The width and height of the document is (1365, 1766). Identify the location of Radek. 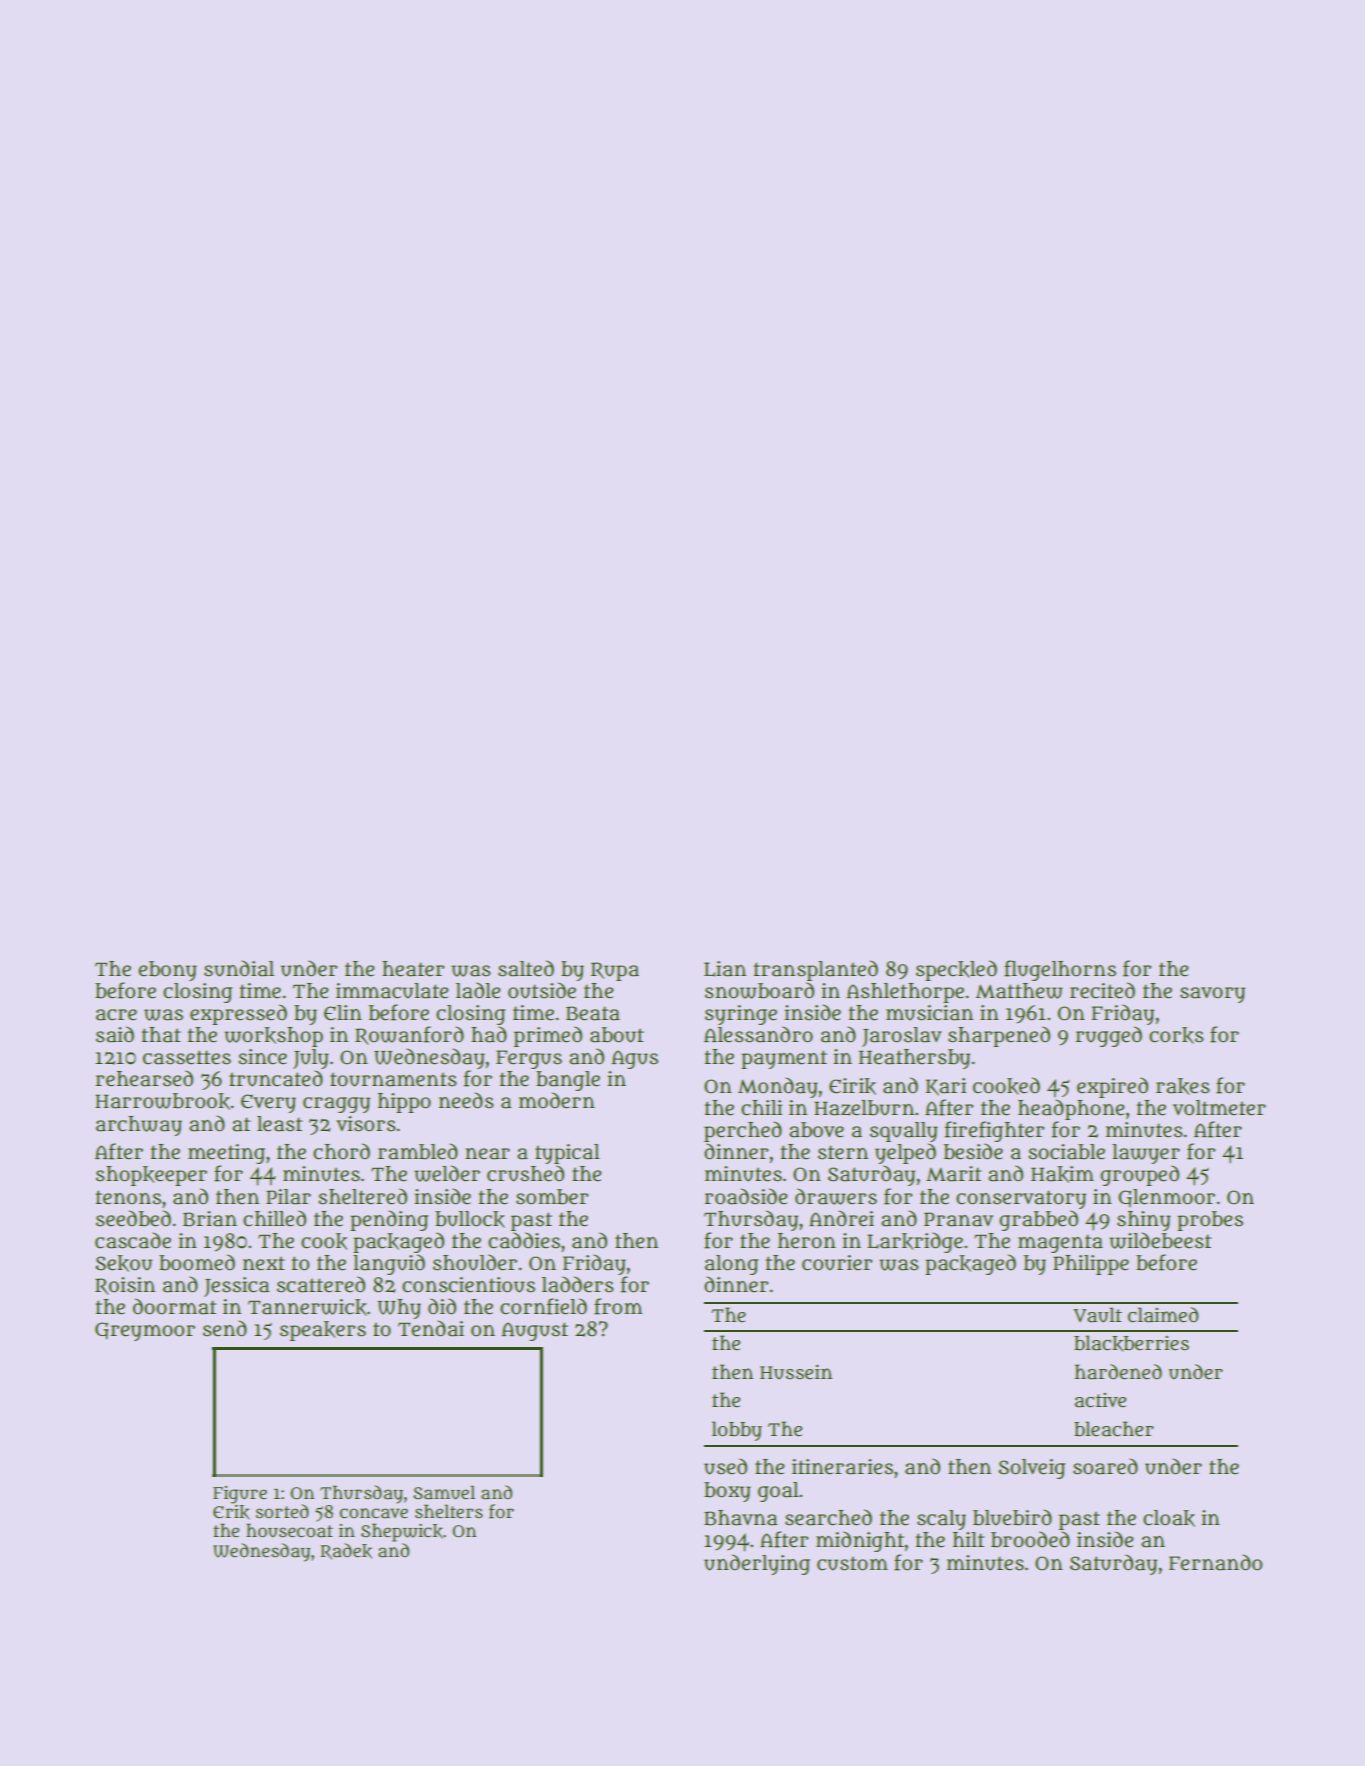
(346, 1551).
